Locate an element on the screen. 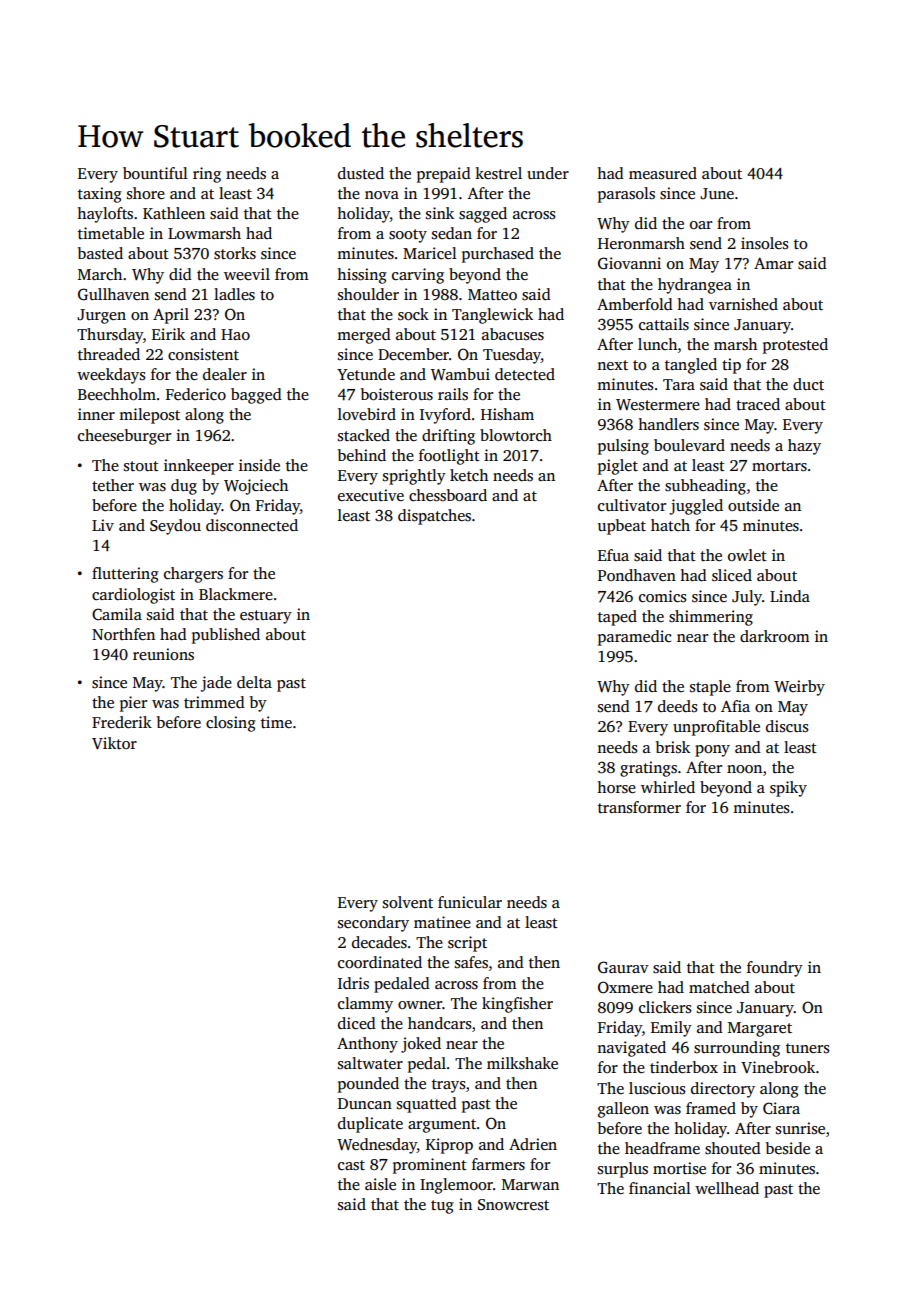  clammy is located at coordinates (365, 1005).
